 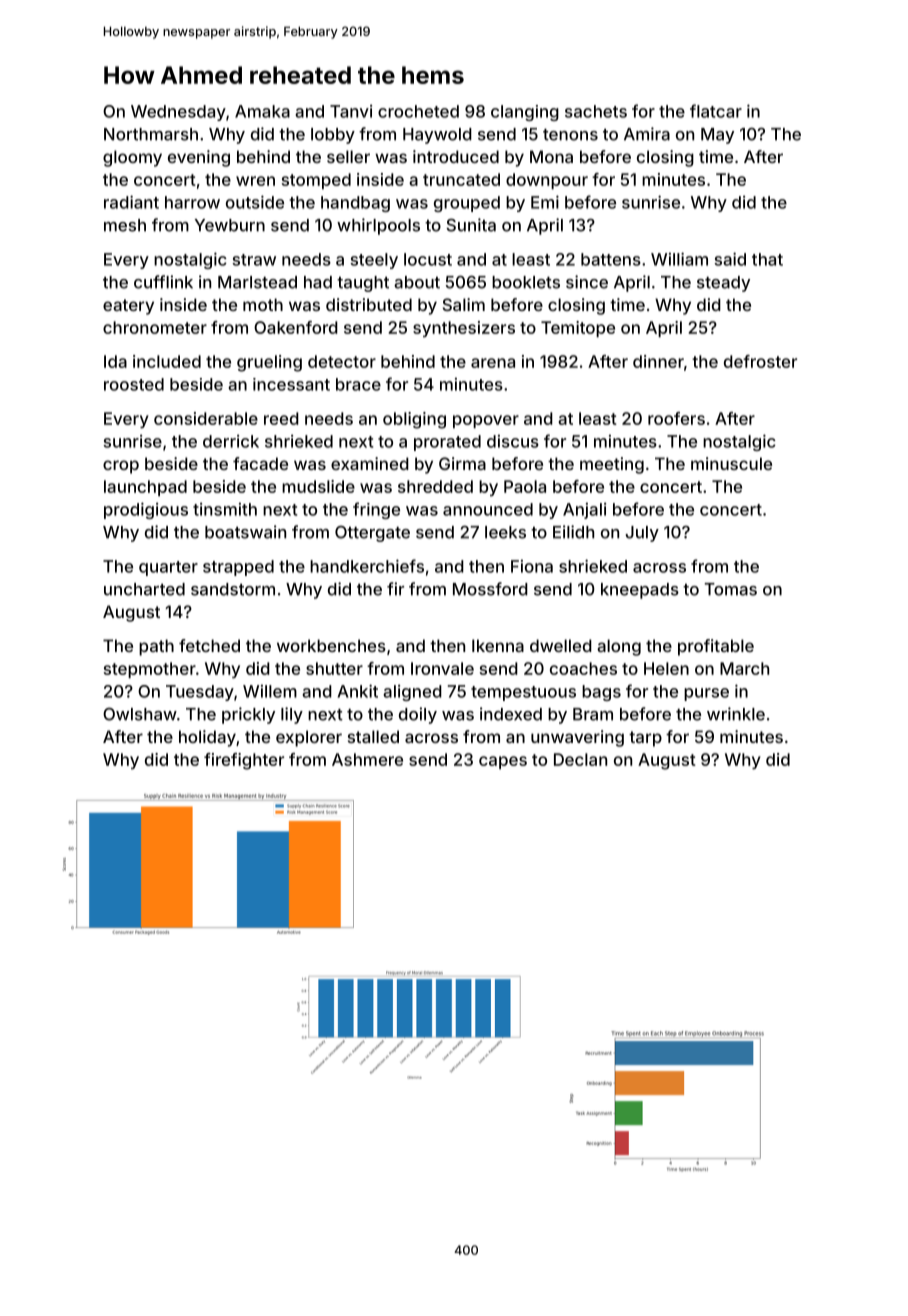 I want to click on boatswain, so click(x=245, y=532).
